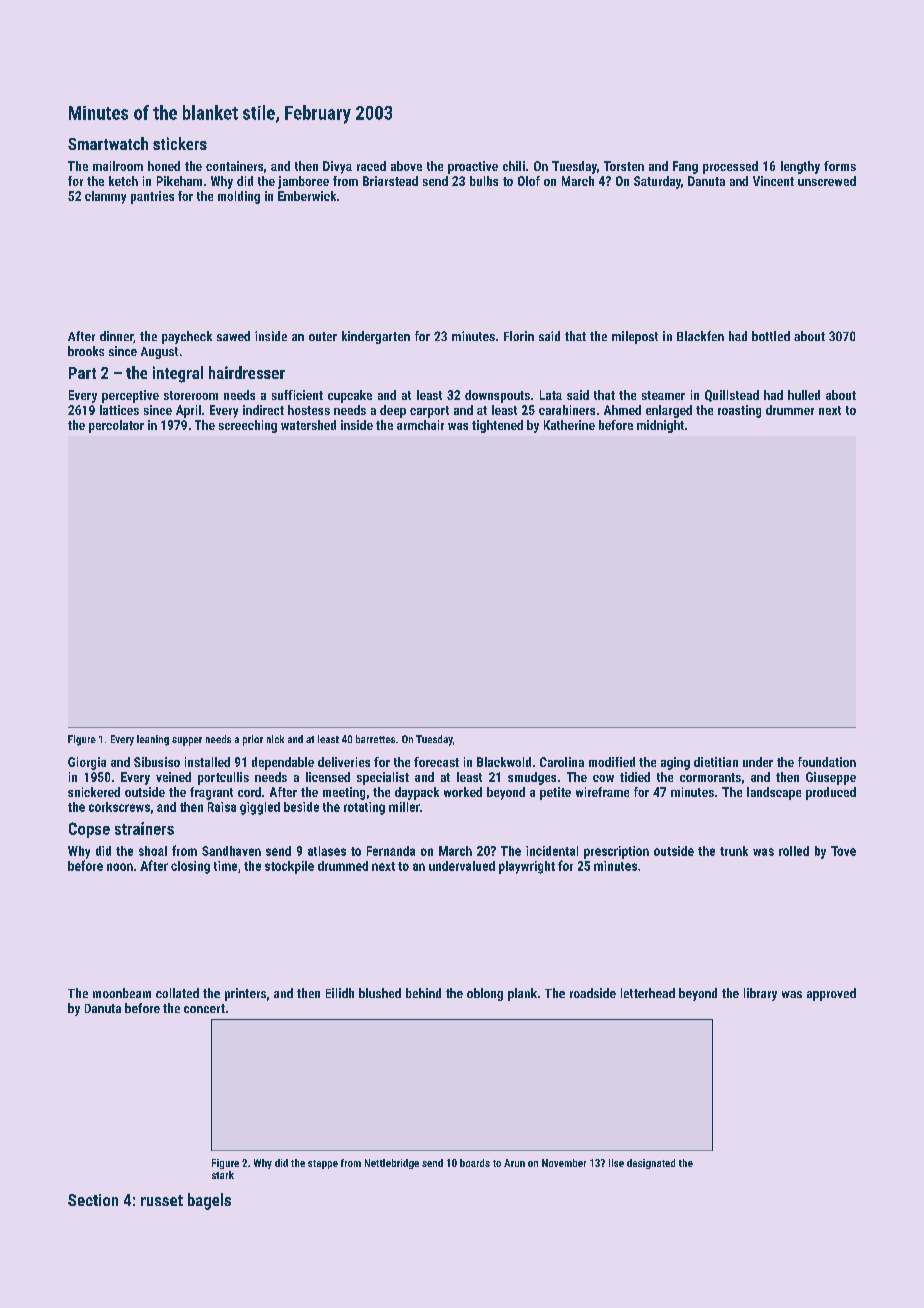 The image size is (924, 1308). I want to click on midnight, so click(660, 426).
